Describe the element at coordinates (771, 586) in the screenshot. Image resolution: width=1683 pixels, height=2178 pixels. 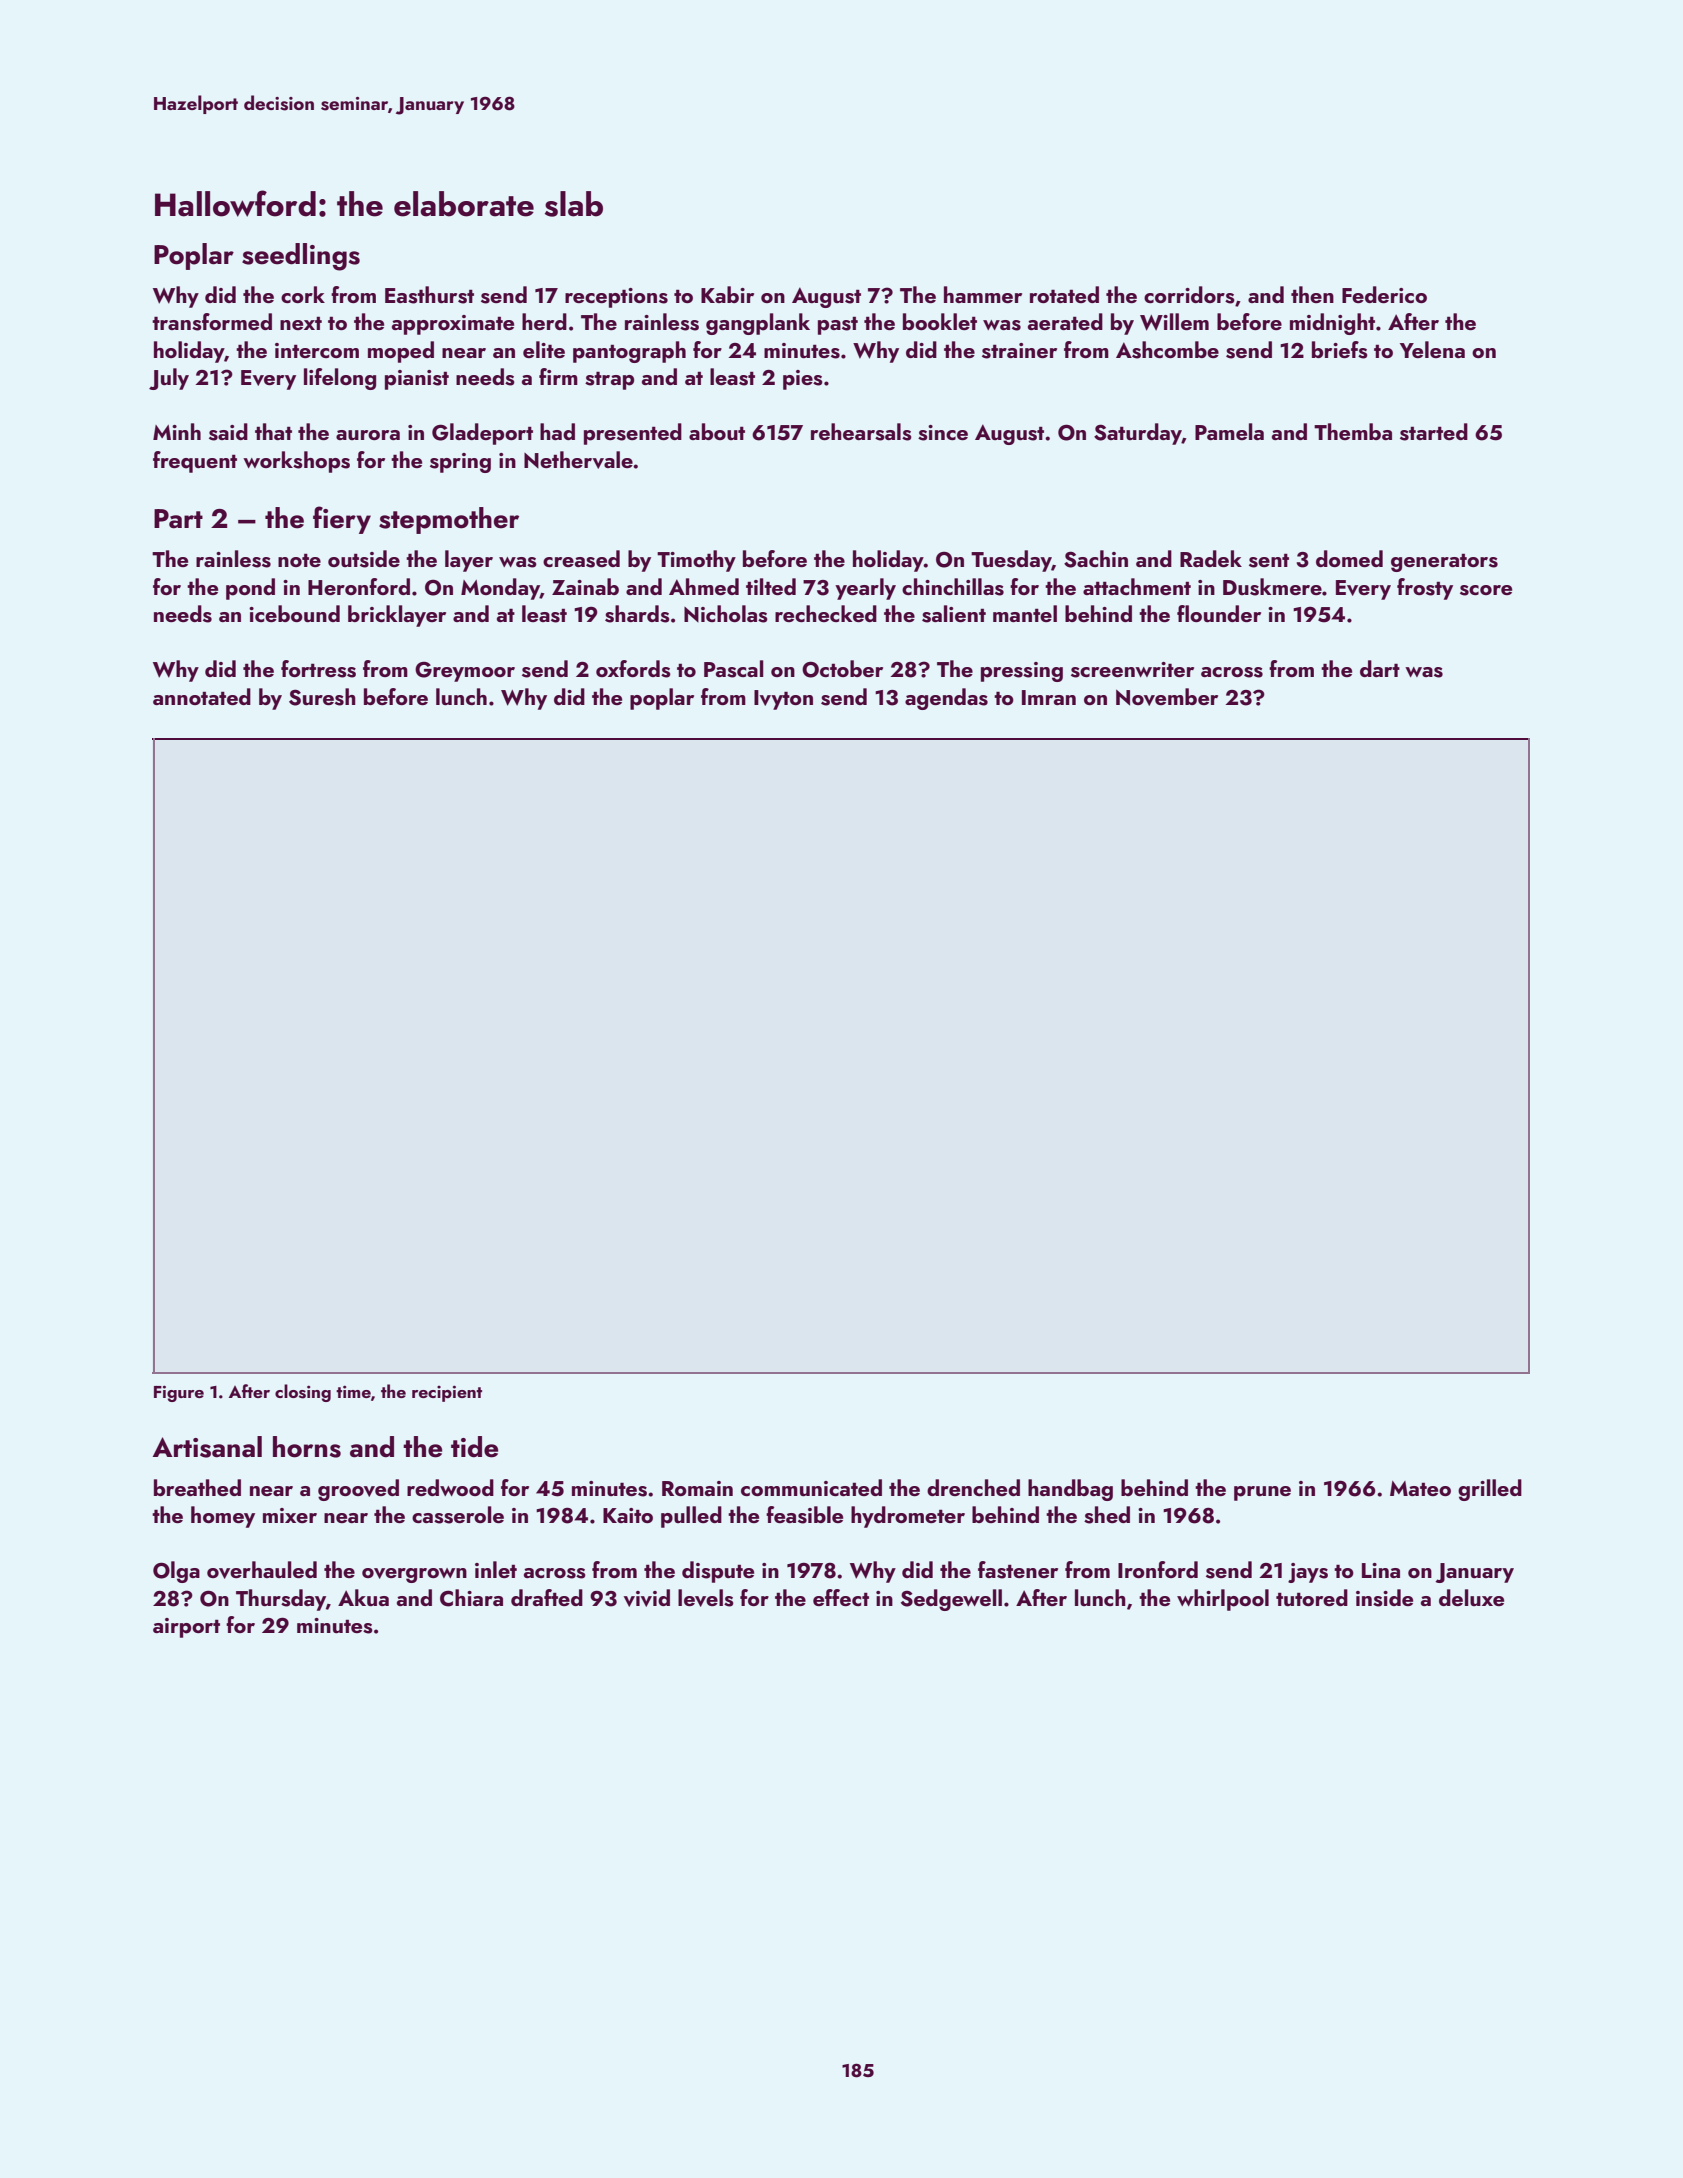
I see `tilted` at that location.
